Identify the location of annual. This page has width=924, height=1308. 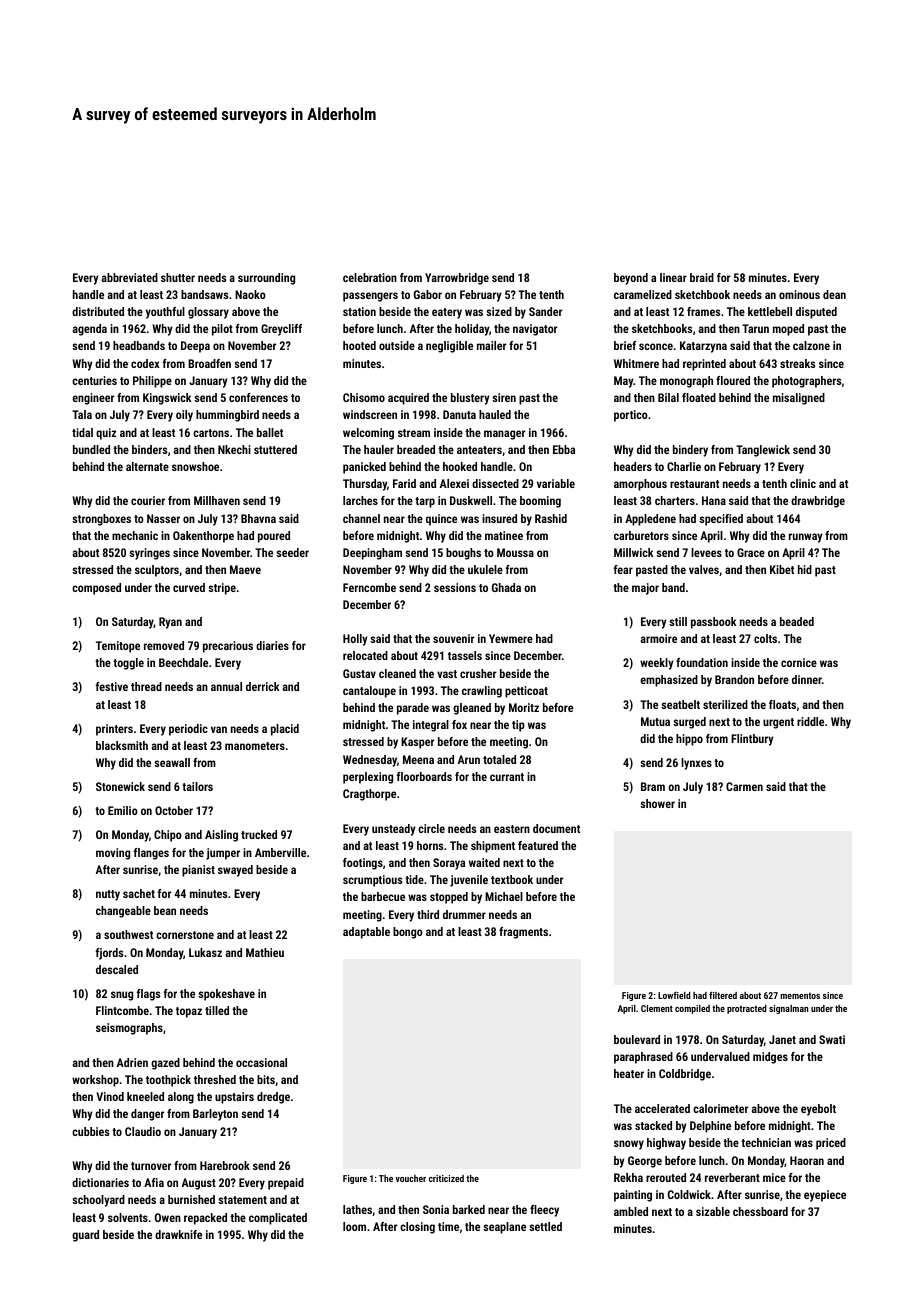
(226, 686).
